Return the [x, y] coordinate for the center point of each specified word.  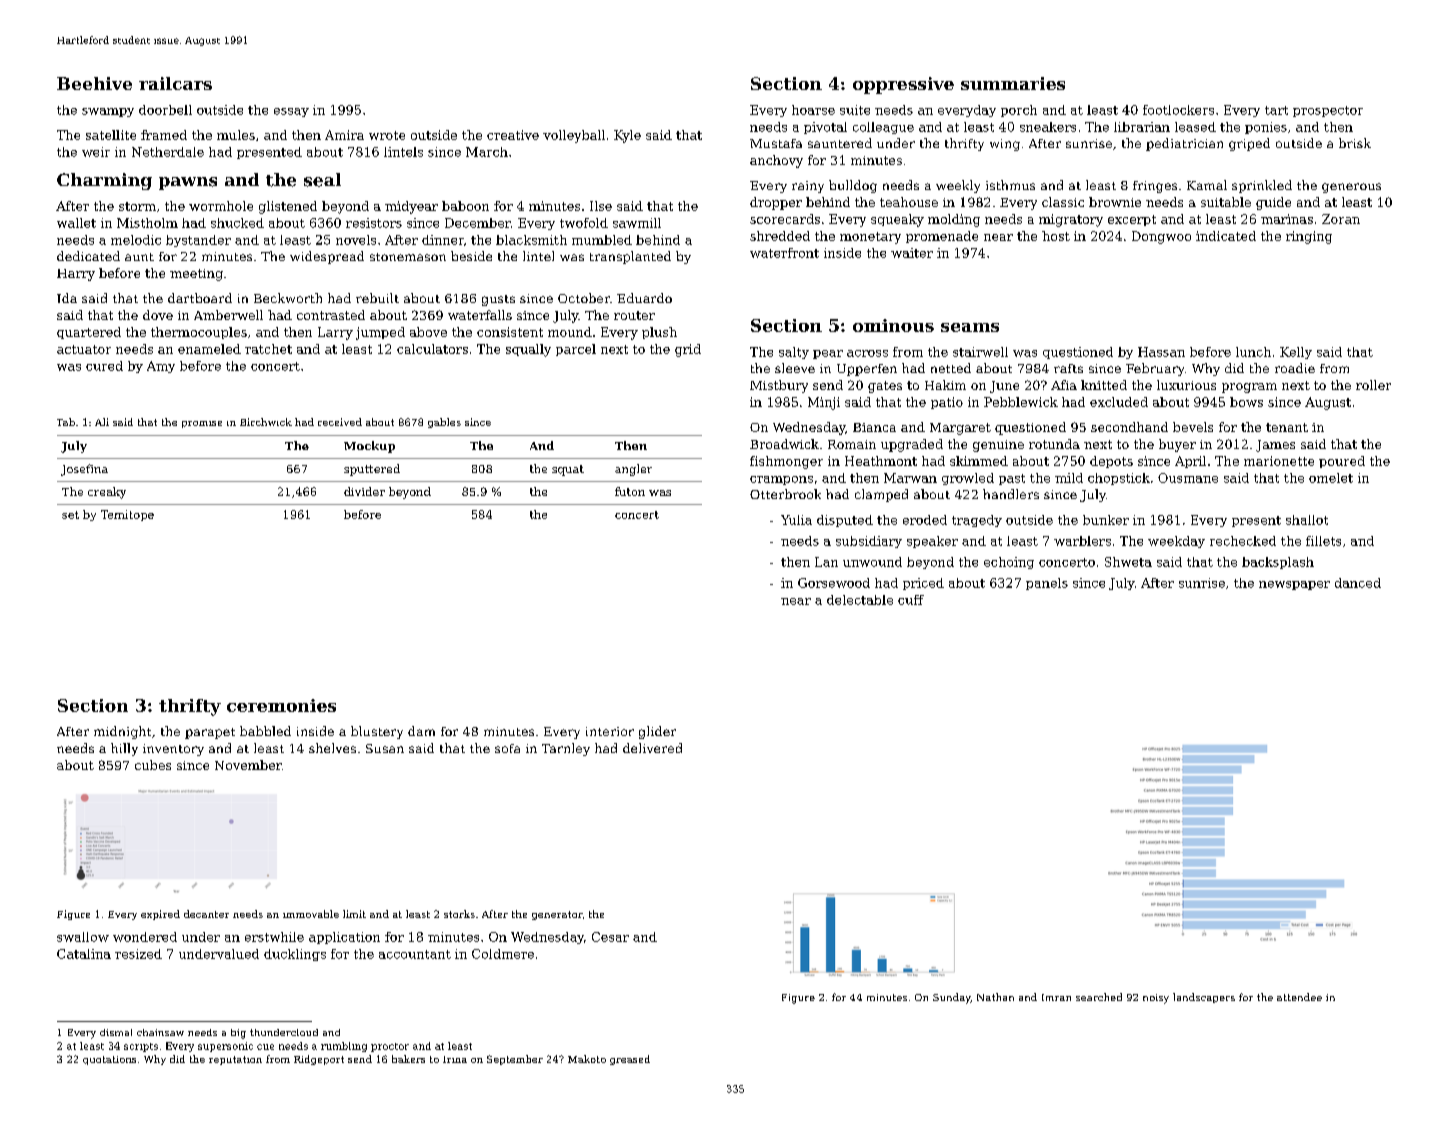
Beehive [94, 83]
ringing [1309, 237]
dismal [116, 1032]
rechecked [1243, 541]
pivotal [825, 128]
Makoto [587, 1059]
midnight [122, 732]
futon [630, 491]
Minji [824, 403]
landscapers [1204, 998]
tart [1276, 110]
